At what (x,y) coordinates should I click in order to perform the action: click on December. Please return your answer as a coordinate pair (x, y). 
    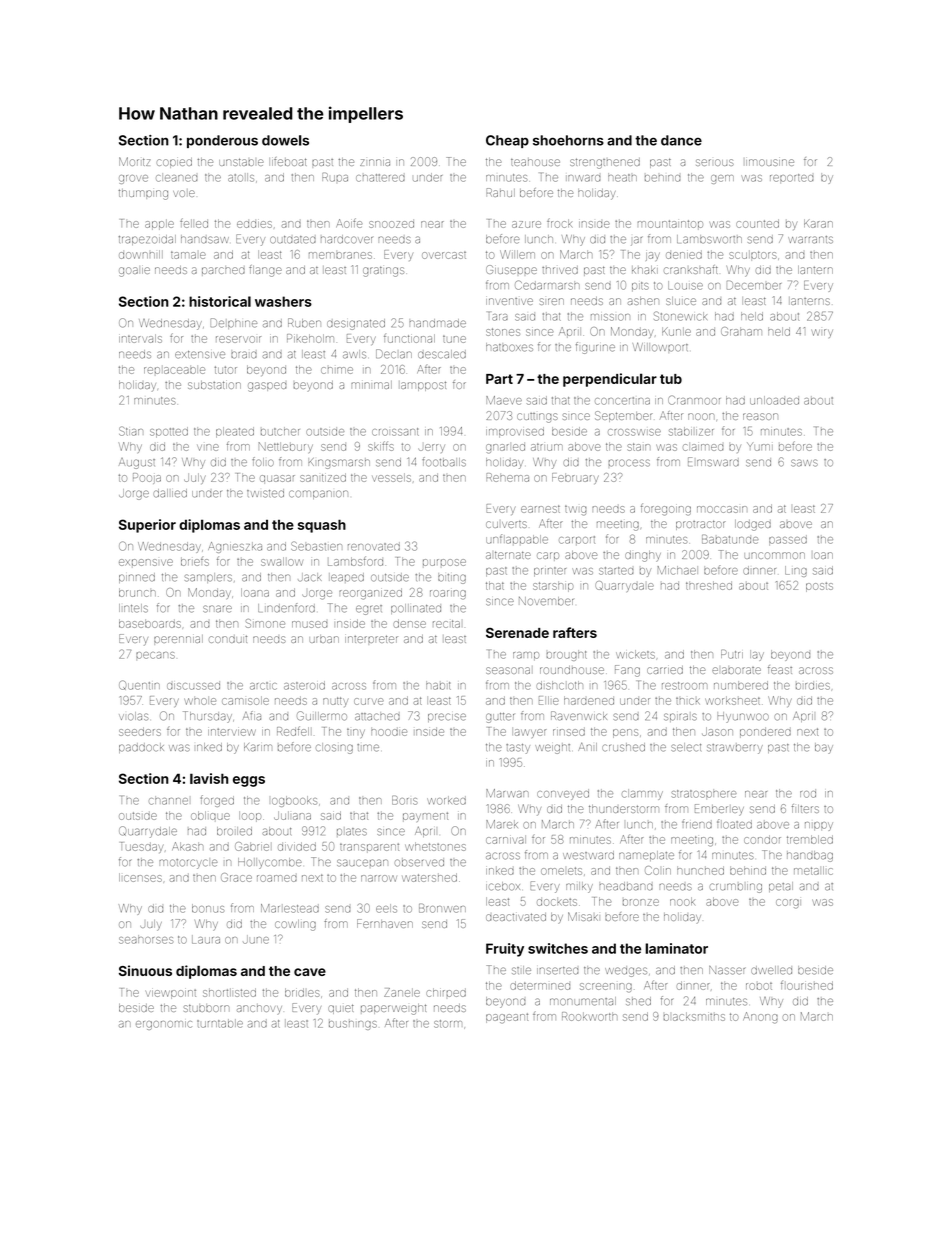
    Looking at the image, I should click on (754, 285).
